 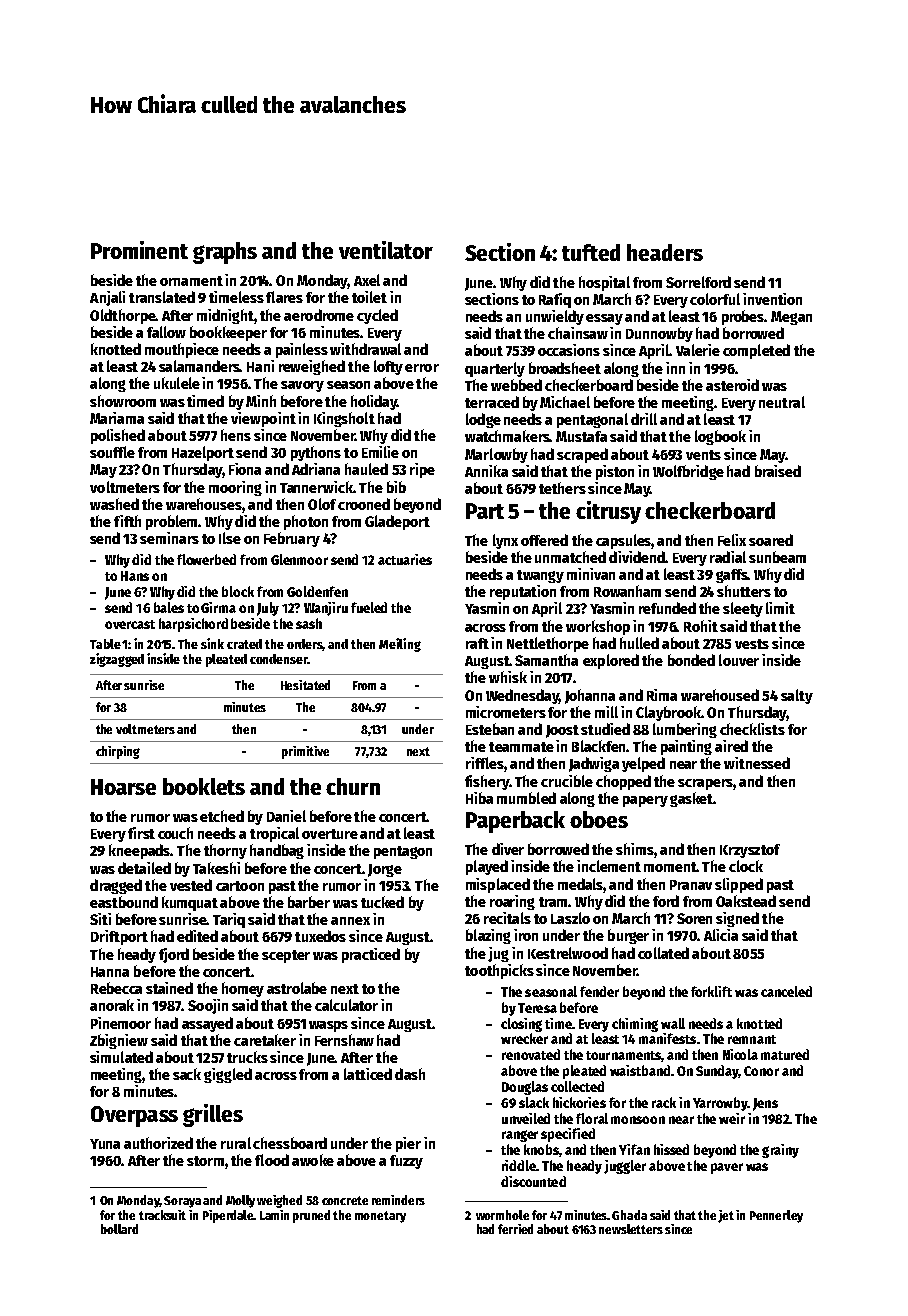 What do you see at coordinates (366, 469) in the page?
I see `hauled` at bounding box center [366, 469].
